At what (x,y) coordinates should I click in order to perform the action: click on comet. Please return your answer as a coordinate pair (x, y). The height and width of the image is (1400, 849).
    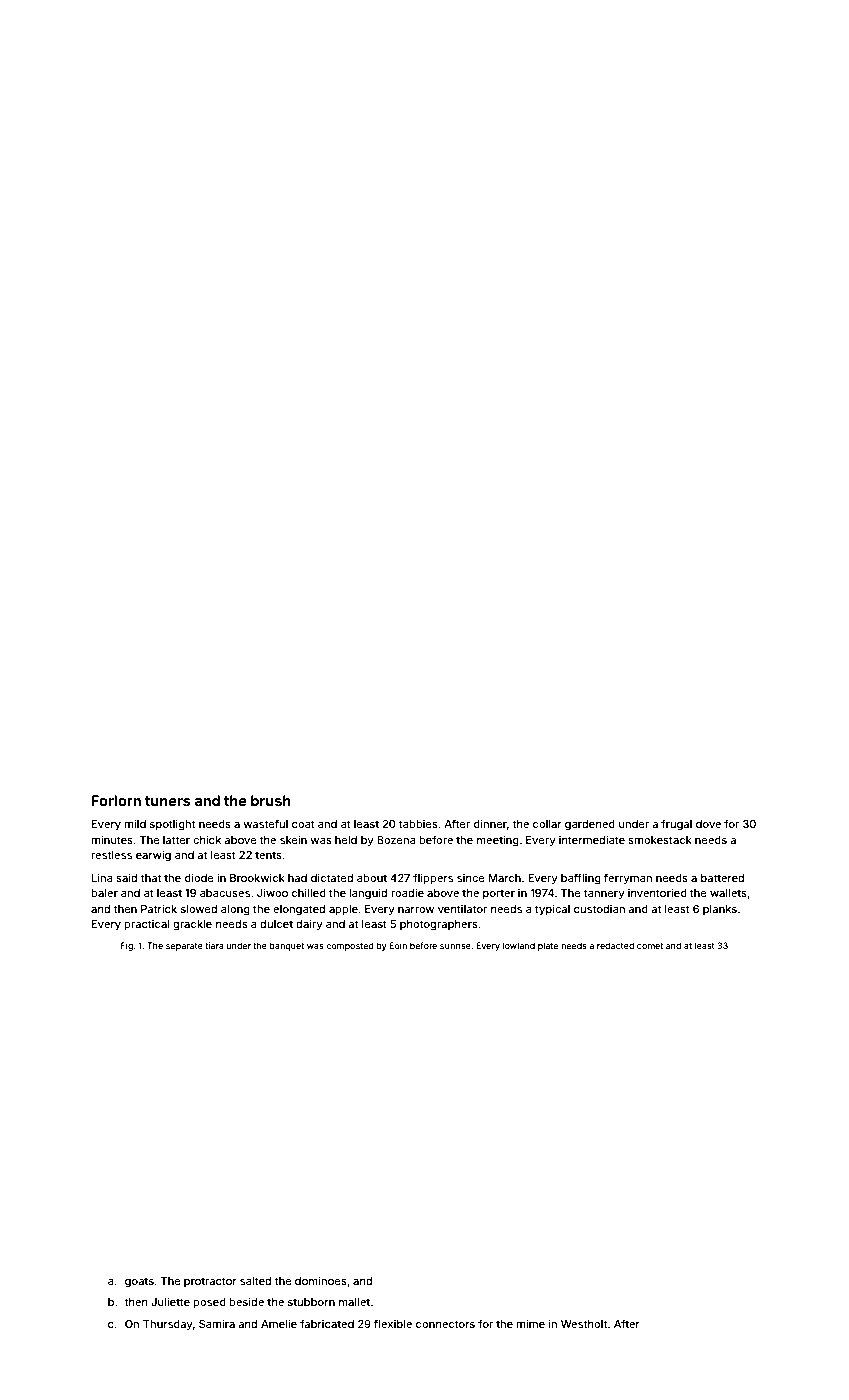
    Looking at the image, I should click on (650, 946).
